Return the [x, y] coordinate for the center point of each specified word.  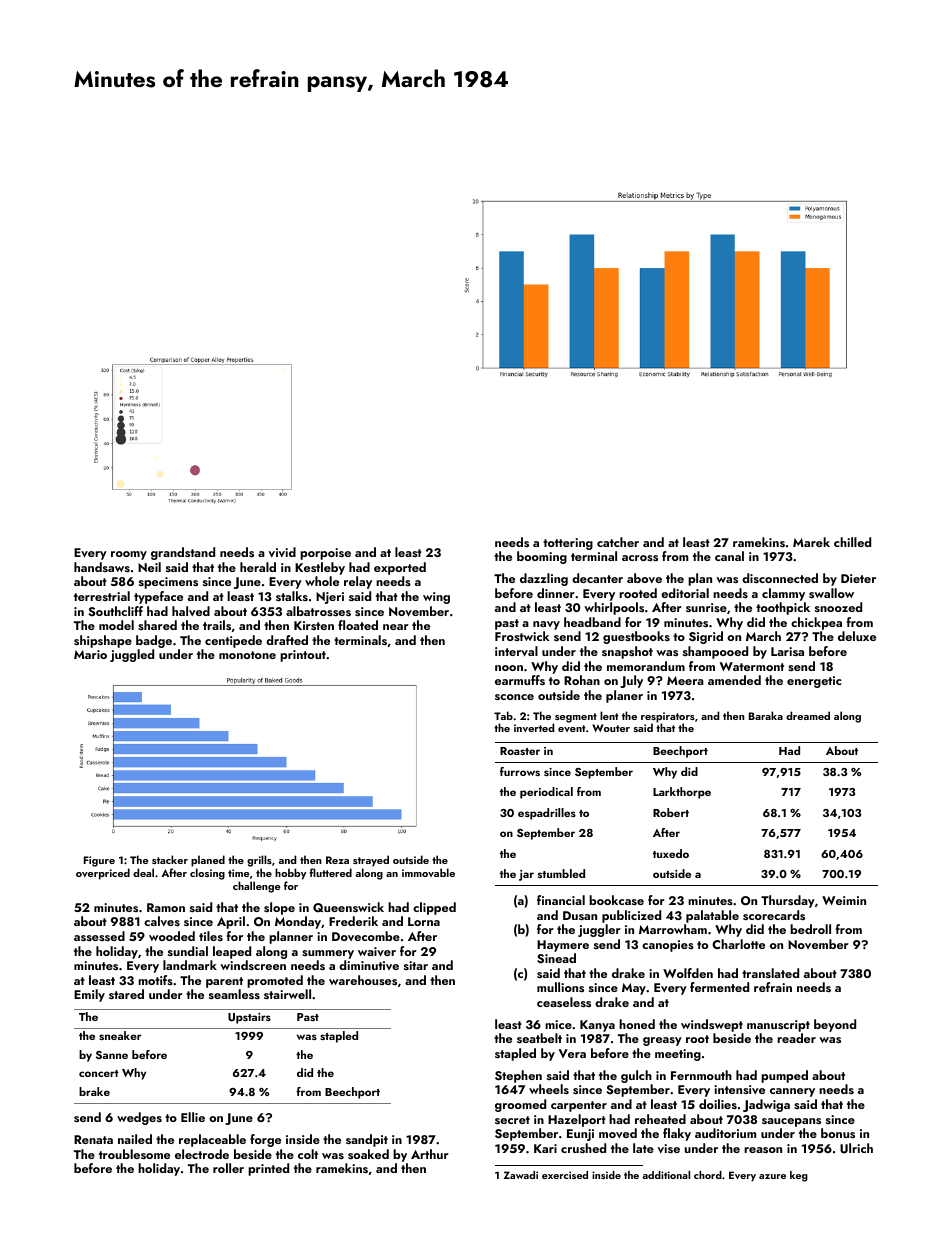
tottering [568, 544]
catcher [618, 542]
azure [772, 1176]
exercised [565, 1175]
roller [228, 1168]
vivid [282, 552]
